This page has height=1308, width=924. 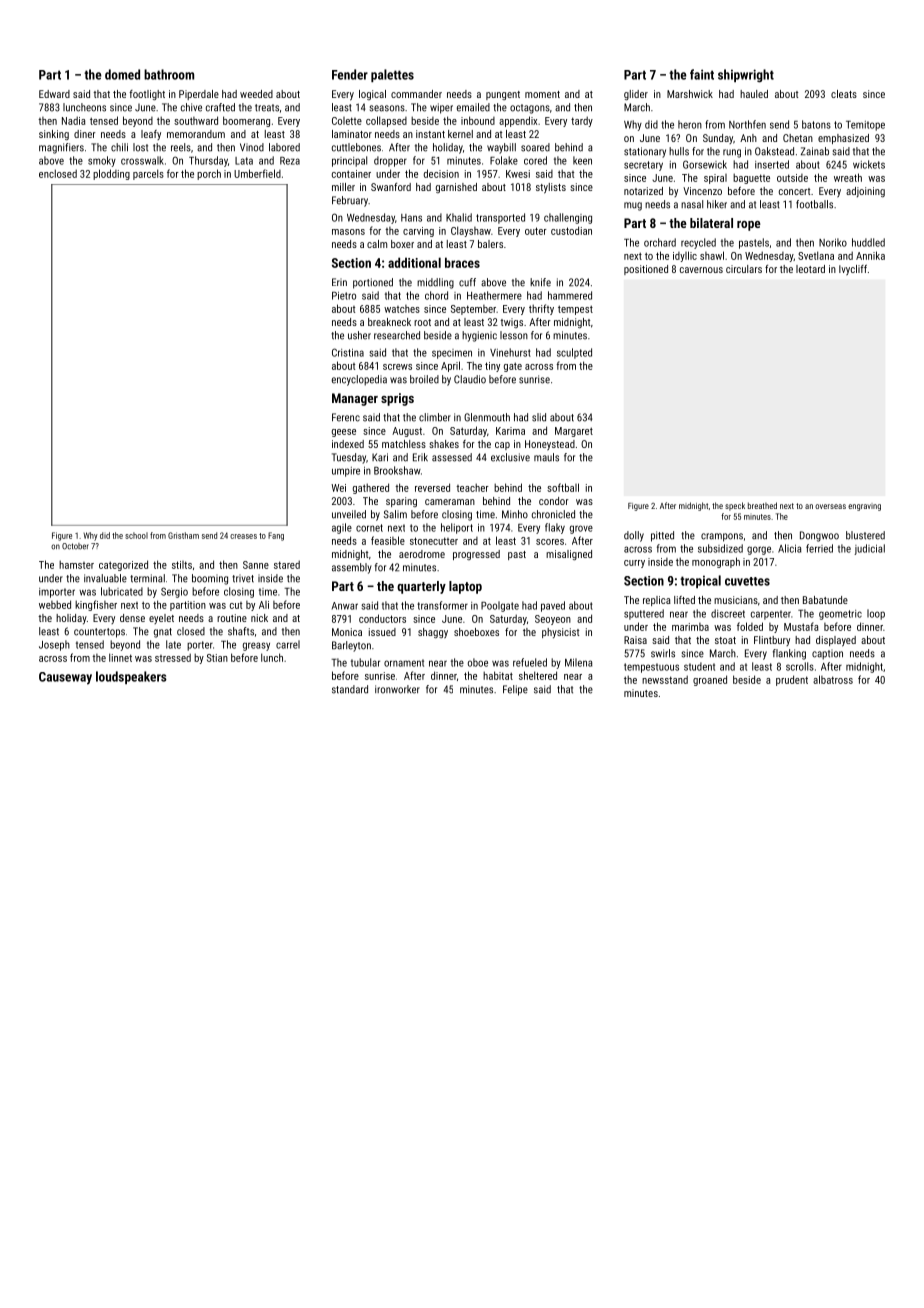 What do you see at coordinates (407, 432) in the page?
I see `August` at bounding box center [407, 432].
